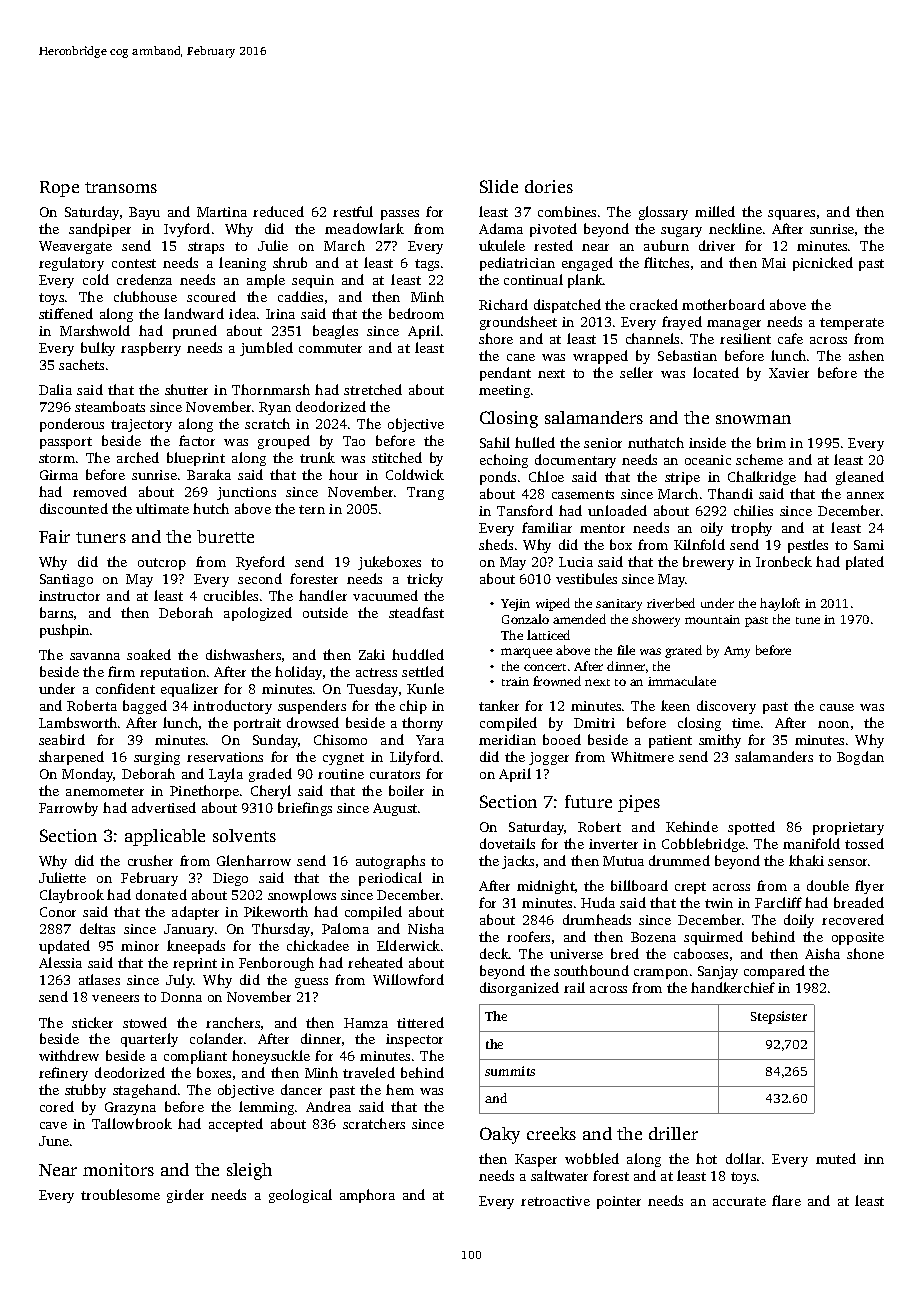  What do you see at coordinates (59, 189) in the screenshot?
I see `Rope` at bounding box center [59, 189].
